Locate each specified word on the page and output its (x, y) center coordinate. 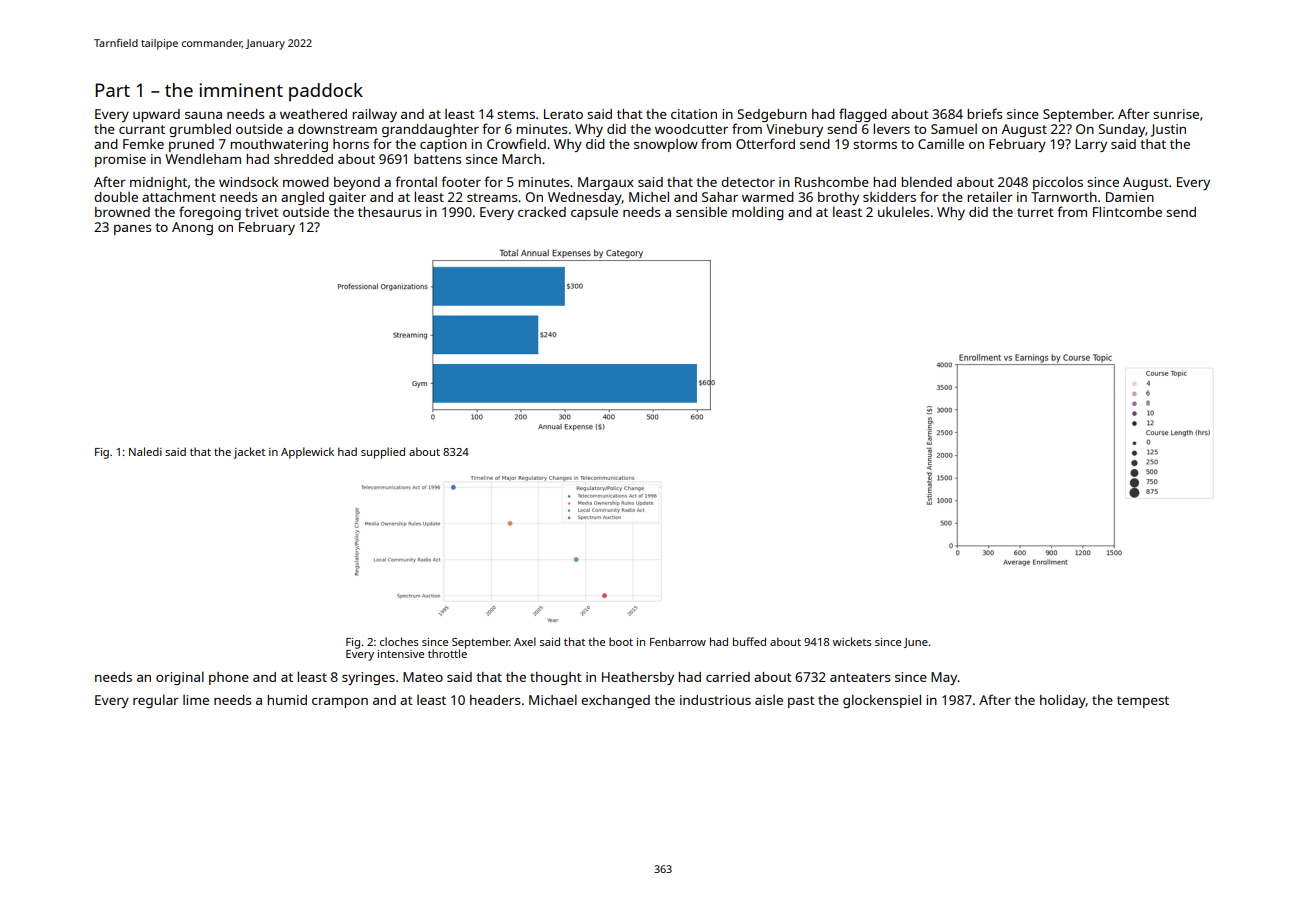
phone (229, 678)
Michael (553, 699)
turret (1035, 212)
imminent (241, 90)
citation (694, 114)
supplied (383, 453)
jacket (249, 453)
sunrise (1176, 114)
